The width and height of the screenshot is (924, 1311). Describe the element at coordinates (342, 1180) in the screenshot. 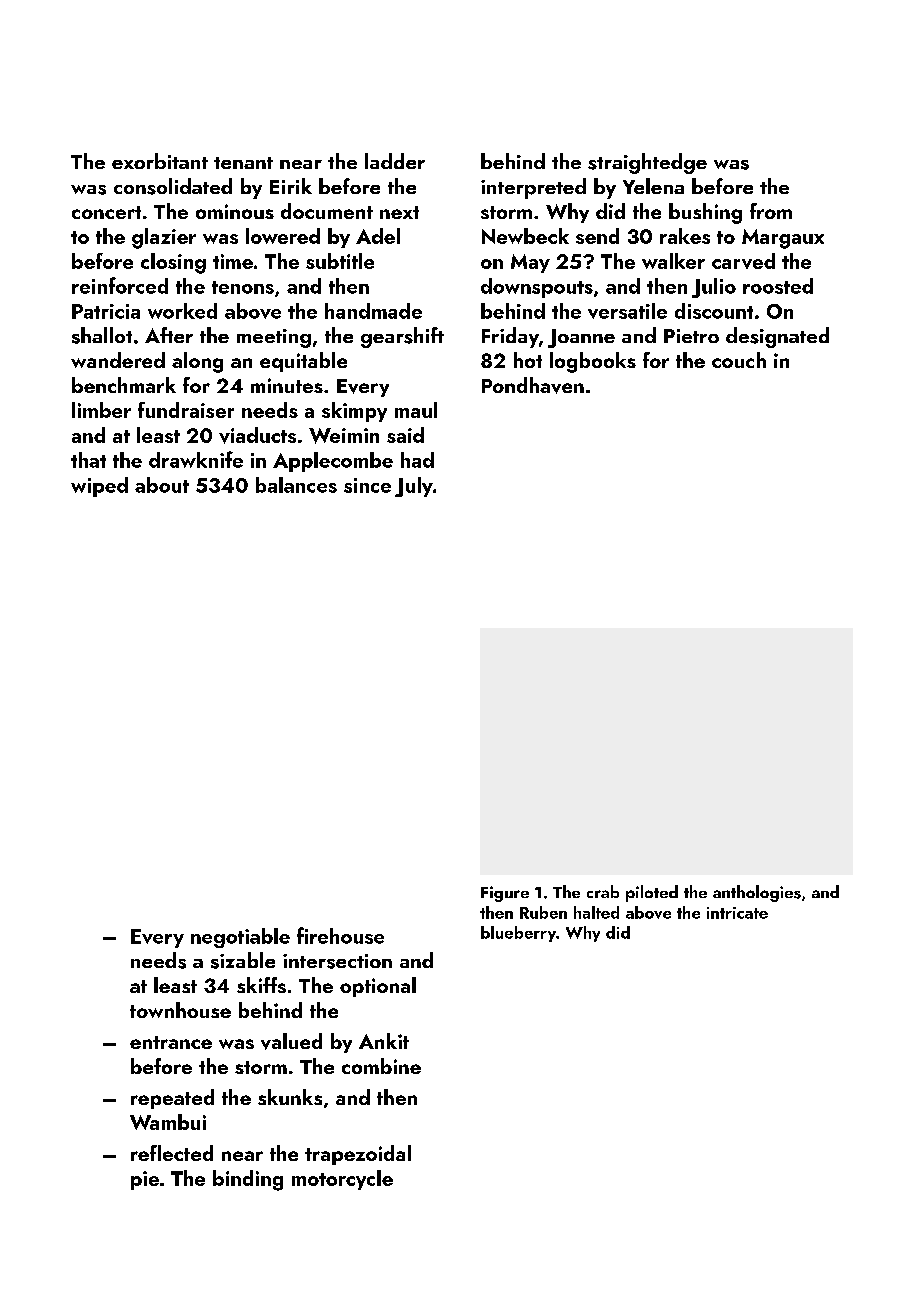

I see `motorcycle` at that location.
